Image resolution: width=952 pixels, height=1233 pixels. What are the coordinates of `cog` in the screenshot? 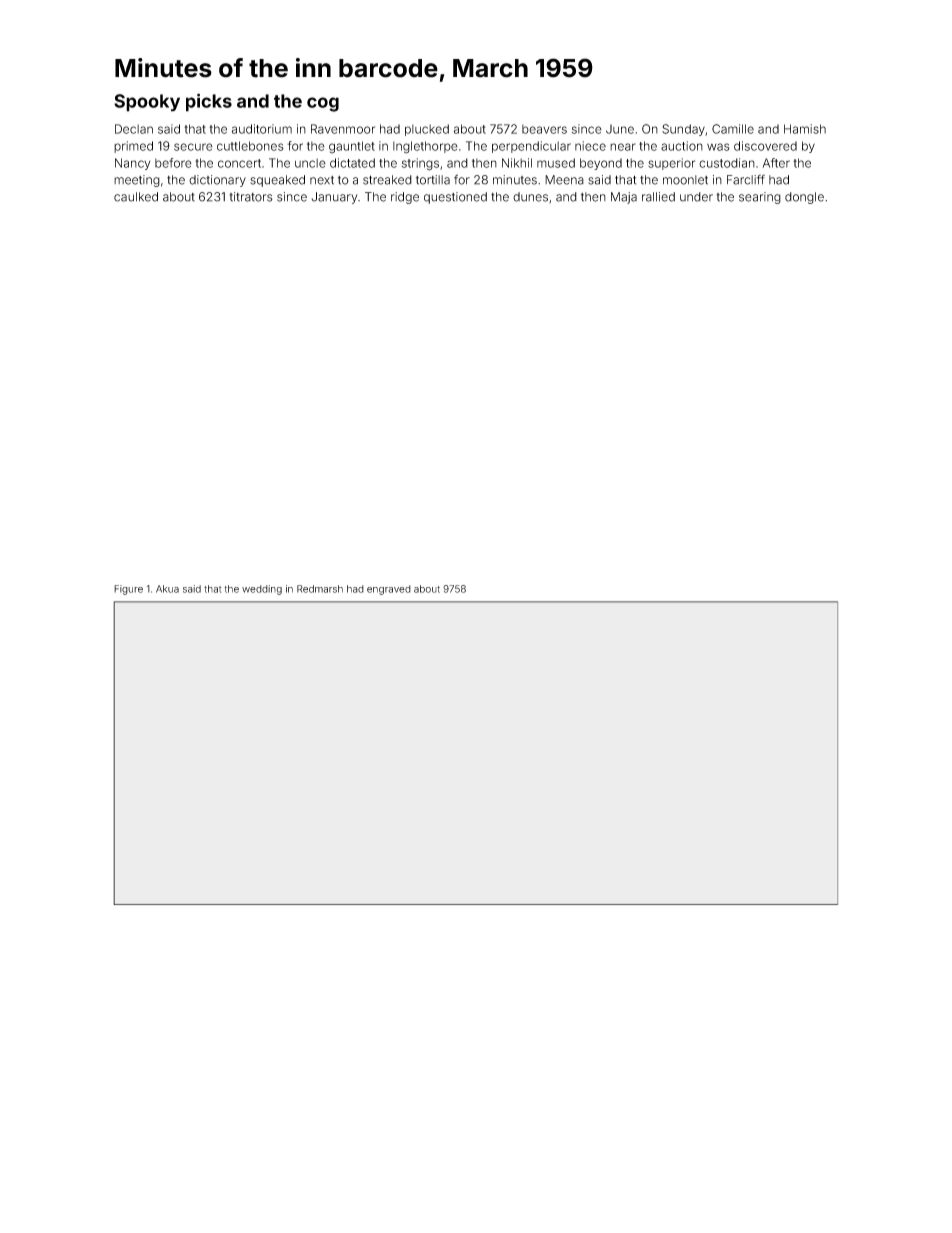 It's located at (323, 104).
